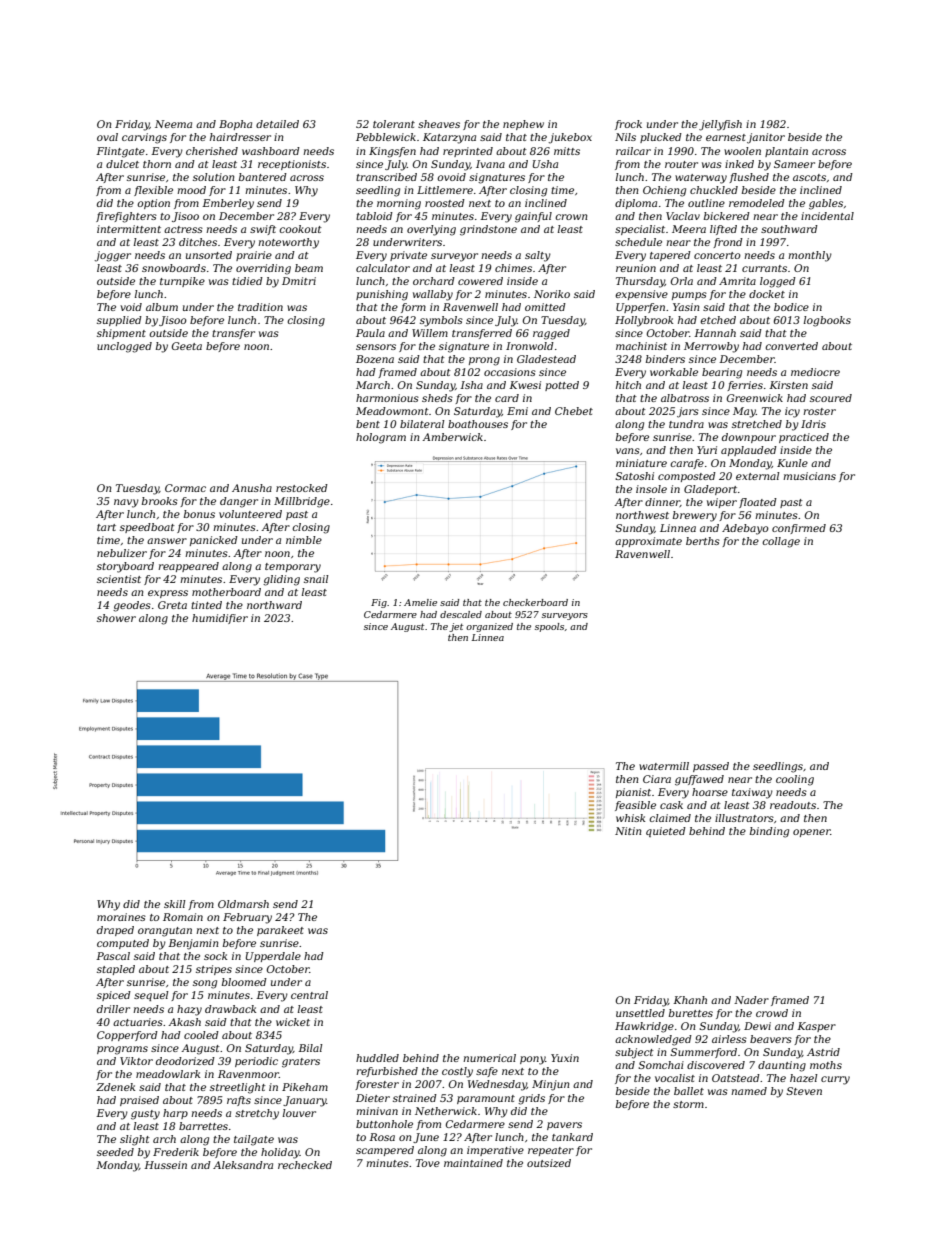 This image has height=1233, width=952. I want to click on Oldmarsh, so click(243, 904).
